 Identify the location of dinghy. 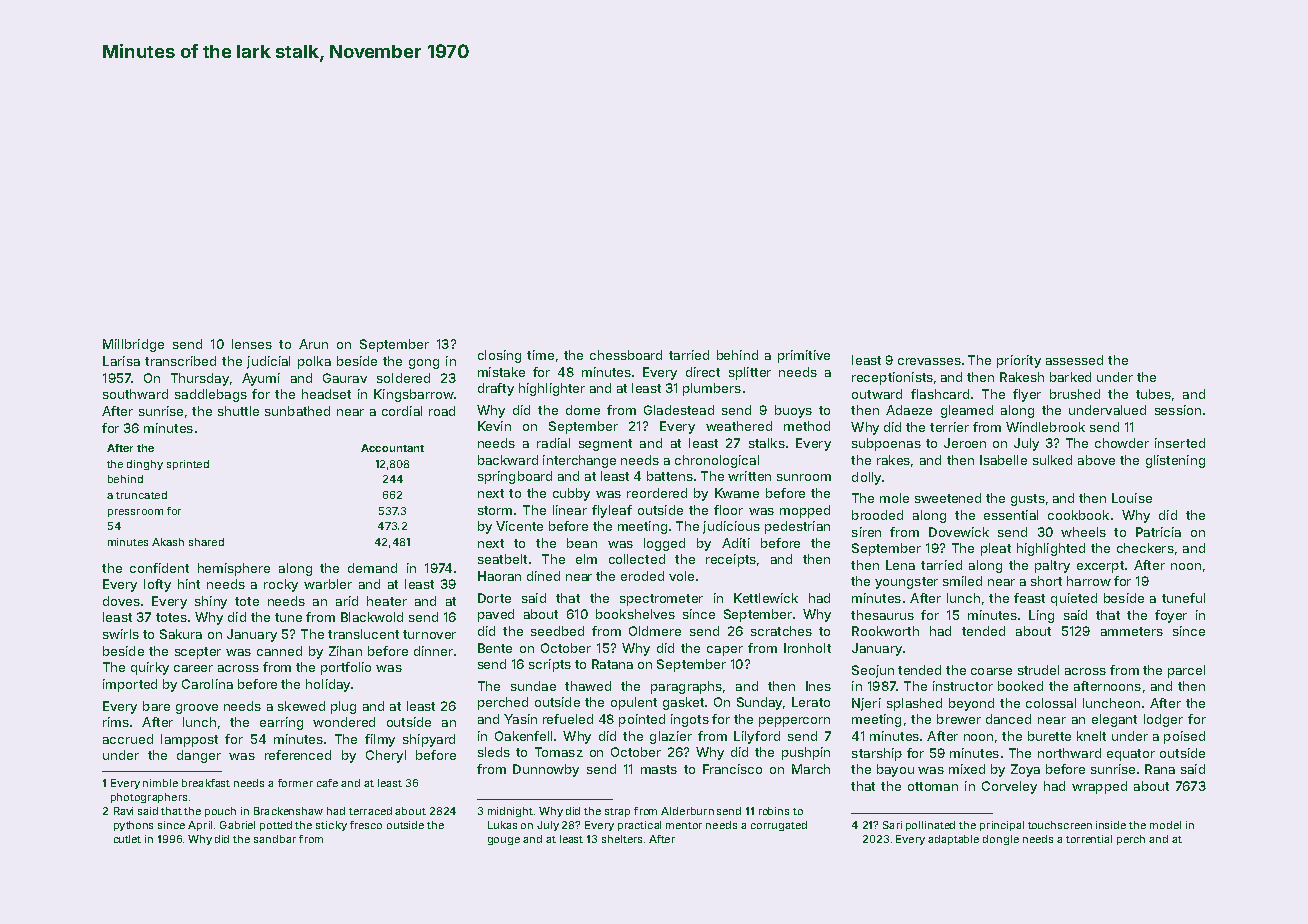
(145, 465).
